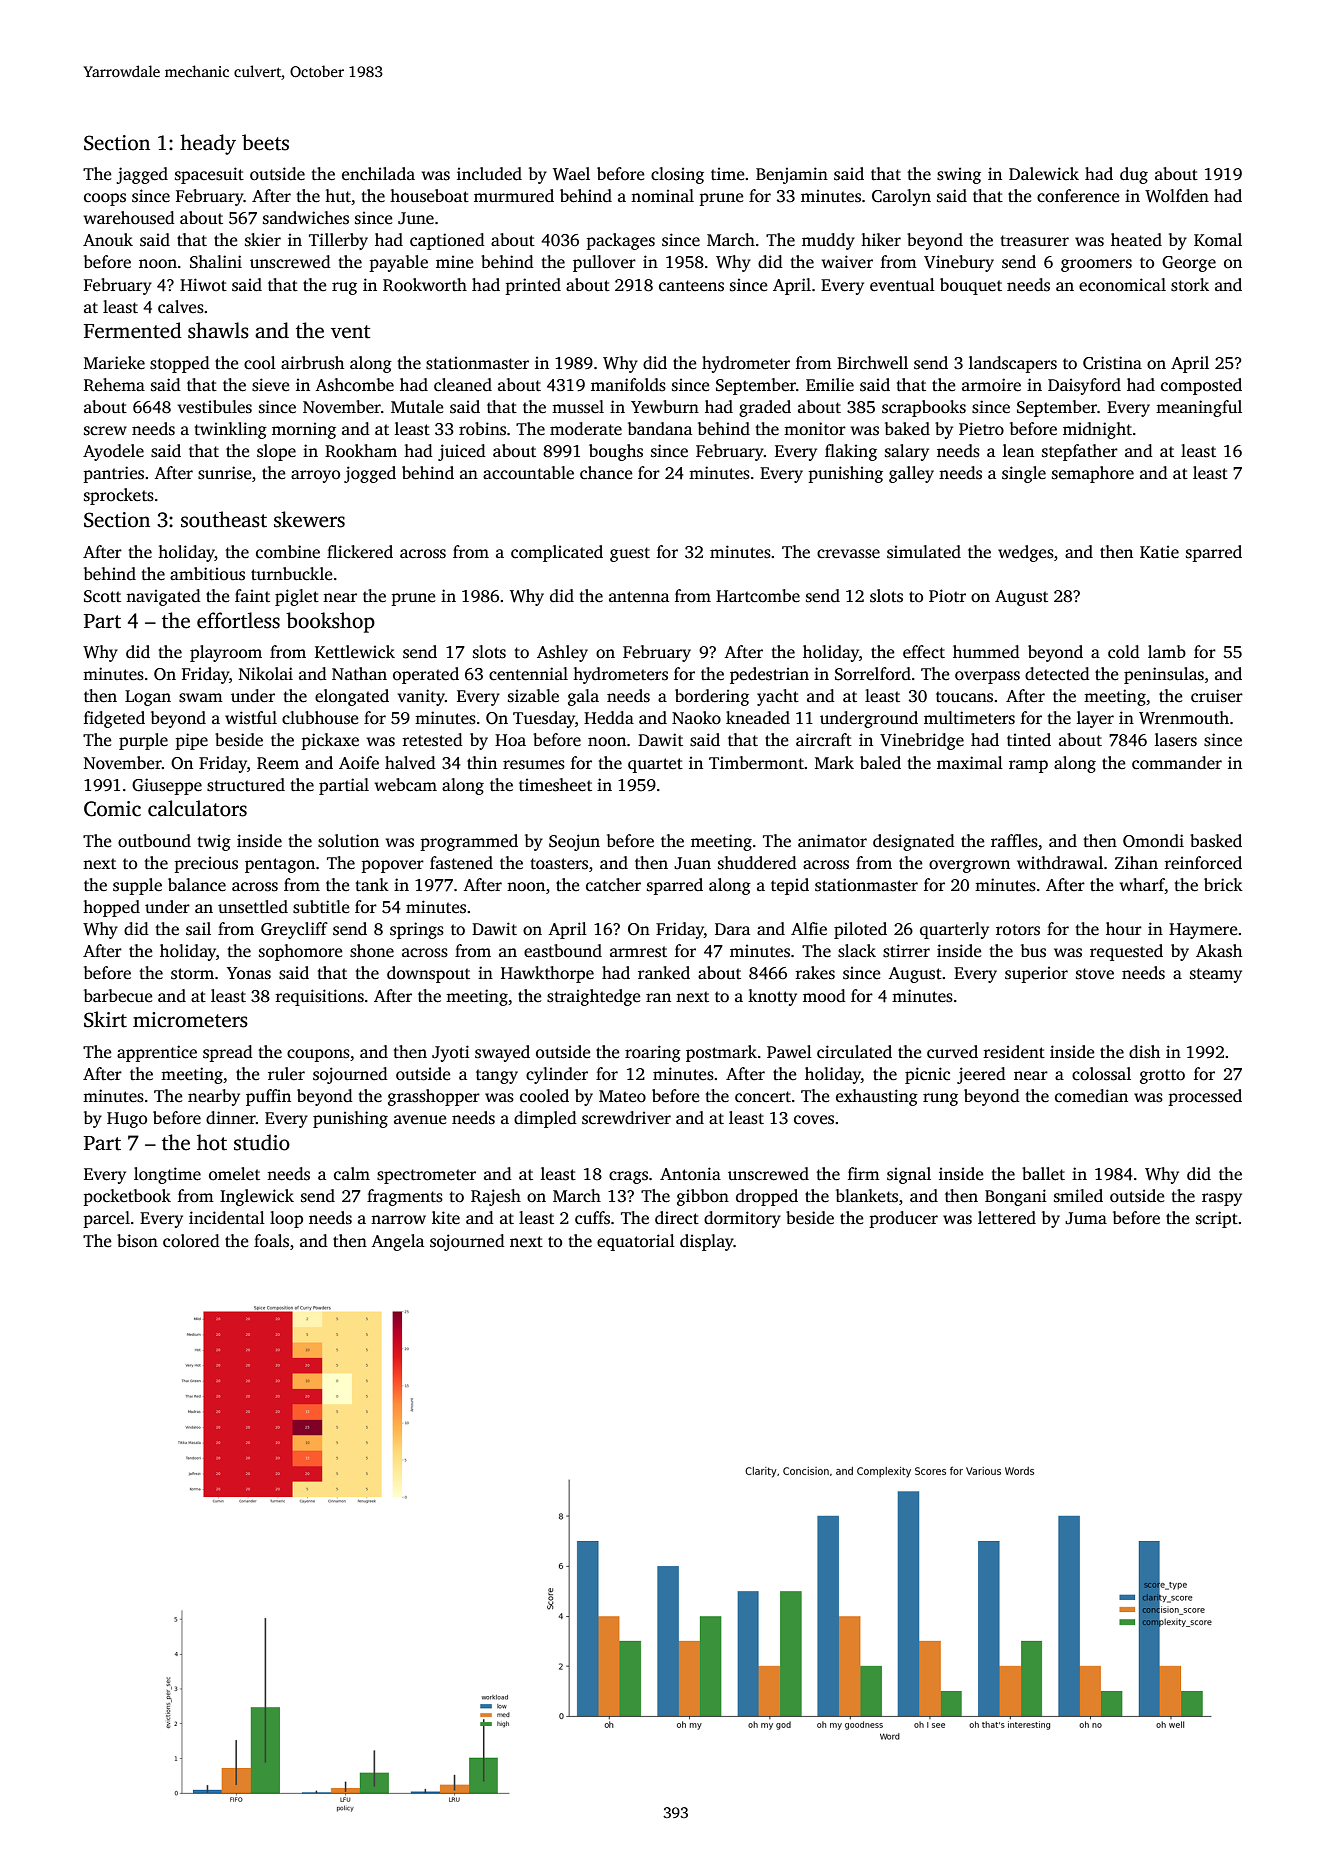 This screenshot has height=1875, width=1326. Describe the element at coordinates (118, 996) in the screenshot. I see `barbecue` at that location.
